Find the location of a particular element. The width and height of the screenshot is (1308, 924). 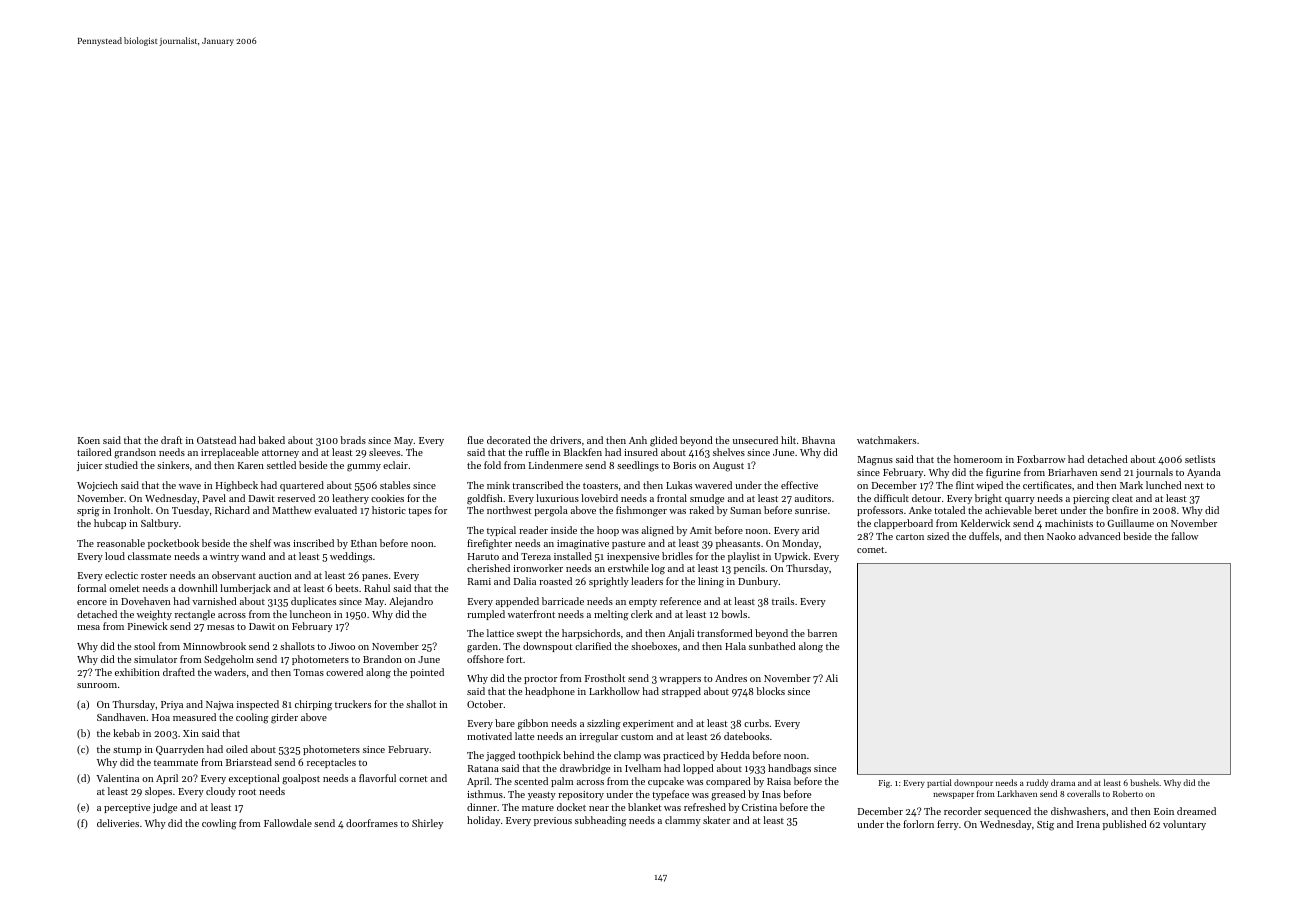

holiday is located at coordinates (483, 821).
